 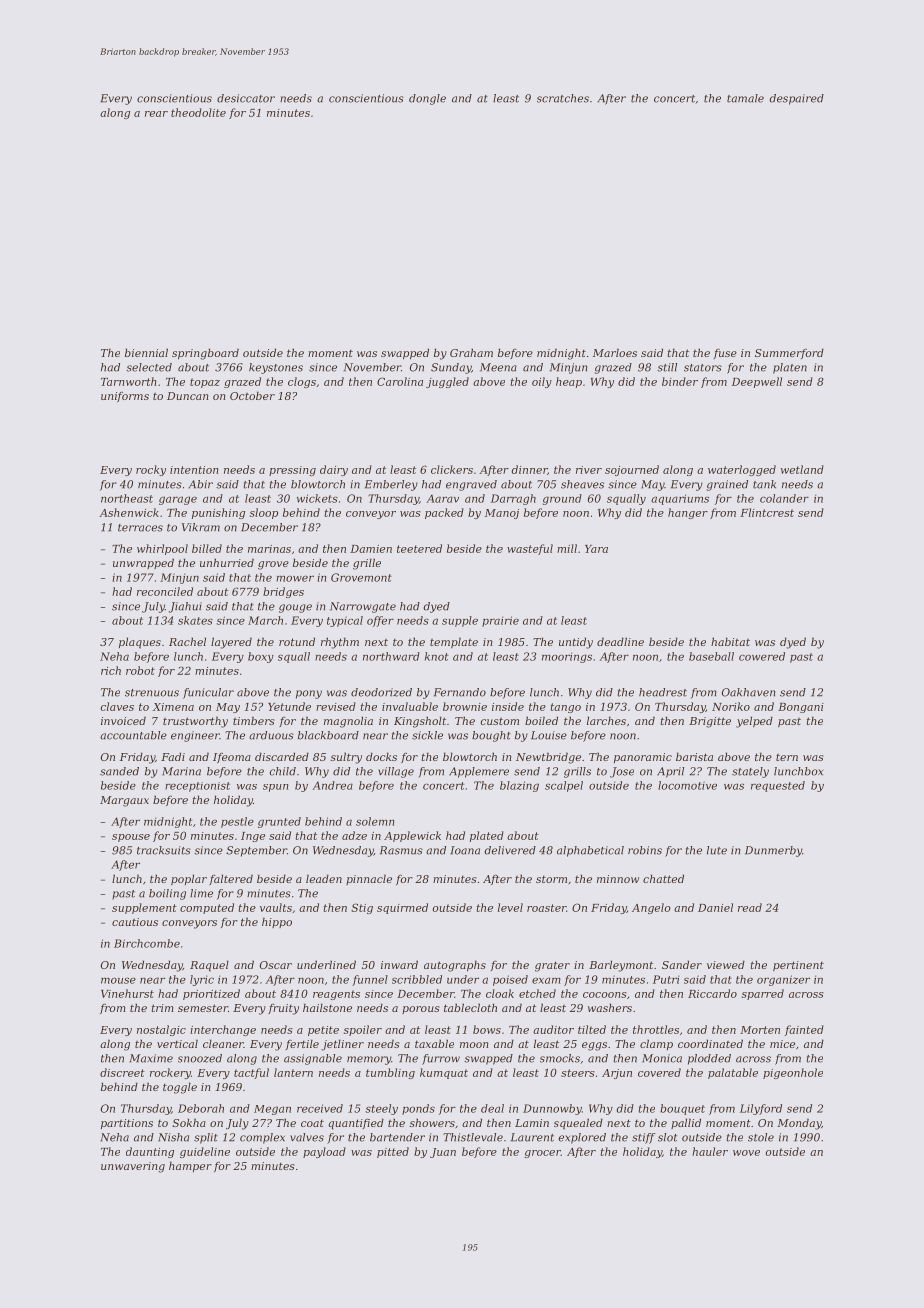 I want to click on rocky, so click(x=151, y=470).
